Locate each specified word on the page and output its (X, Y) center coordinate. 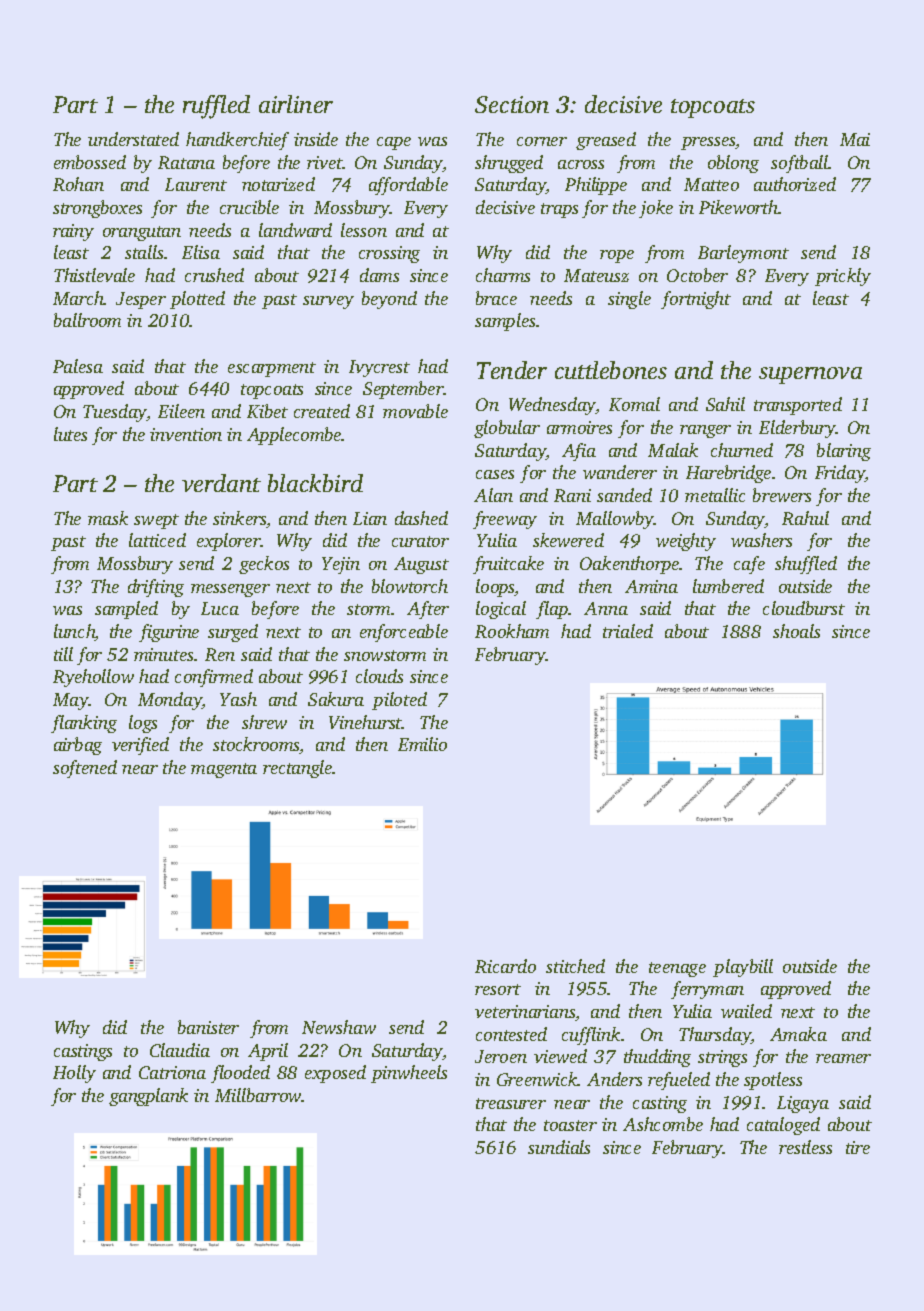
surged (233, 633)
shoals (796, 631)
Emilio (422, 744)
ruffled (216, 107)
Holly (74, 1074)
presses (708, 143)
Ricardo (505, 966)
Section (512, 104)
